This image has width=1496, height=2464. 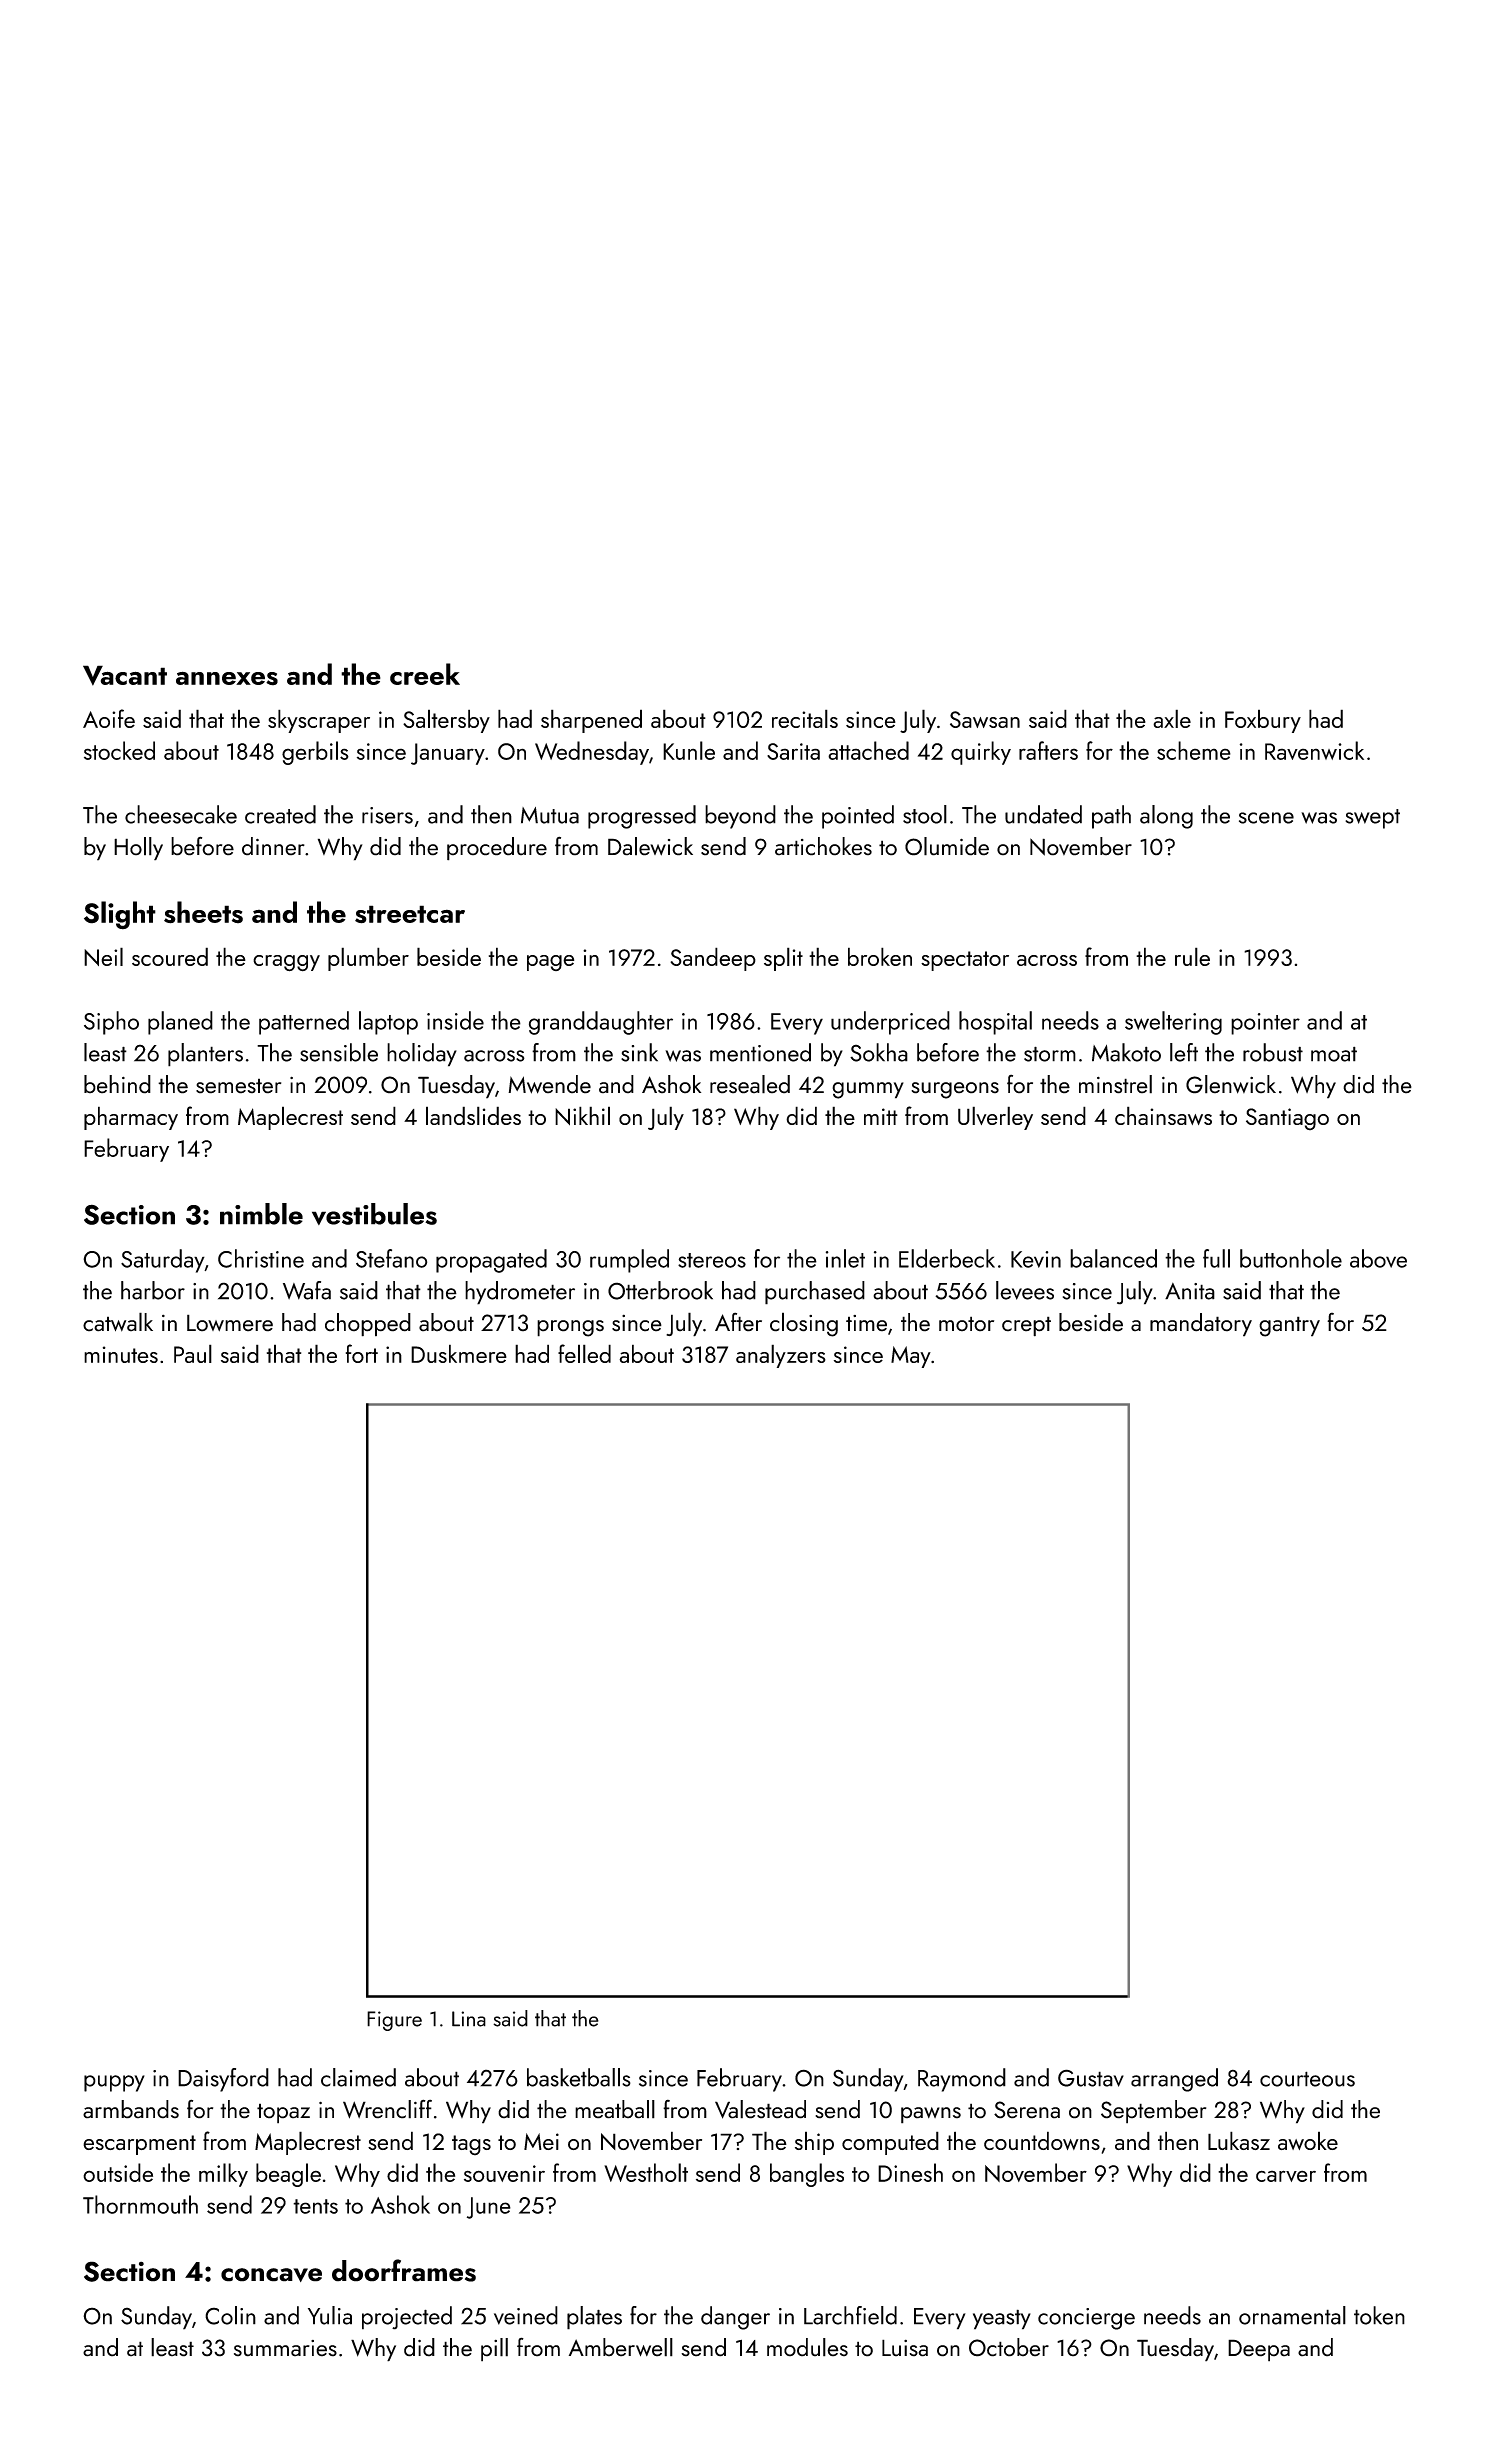 What do you see at coordinates (261, 1214) in the image?
I see `nimble` at bounding box center [261, 1214].
